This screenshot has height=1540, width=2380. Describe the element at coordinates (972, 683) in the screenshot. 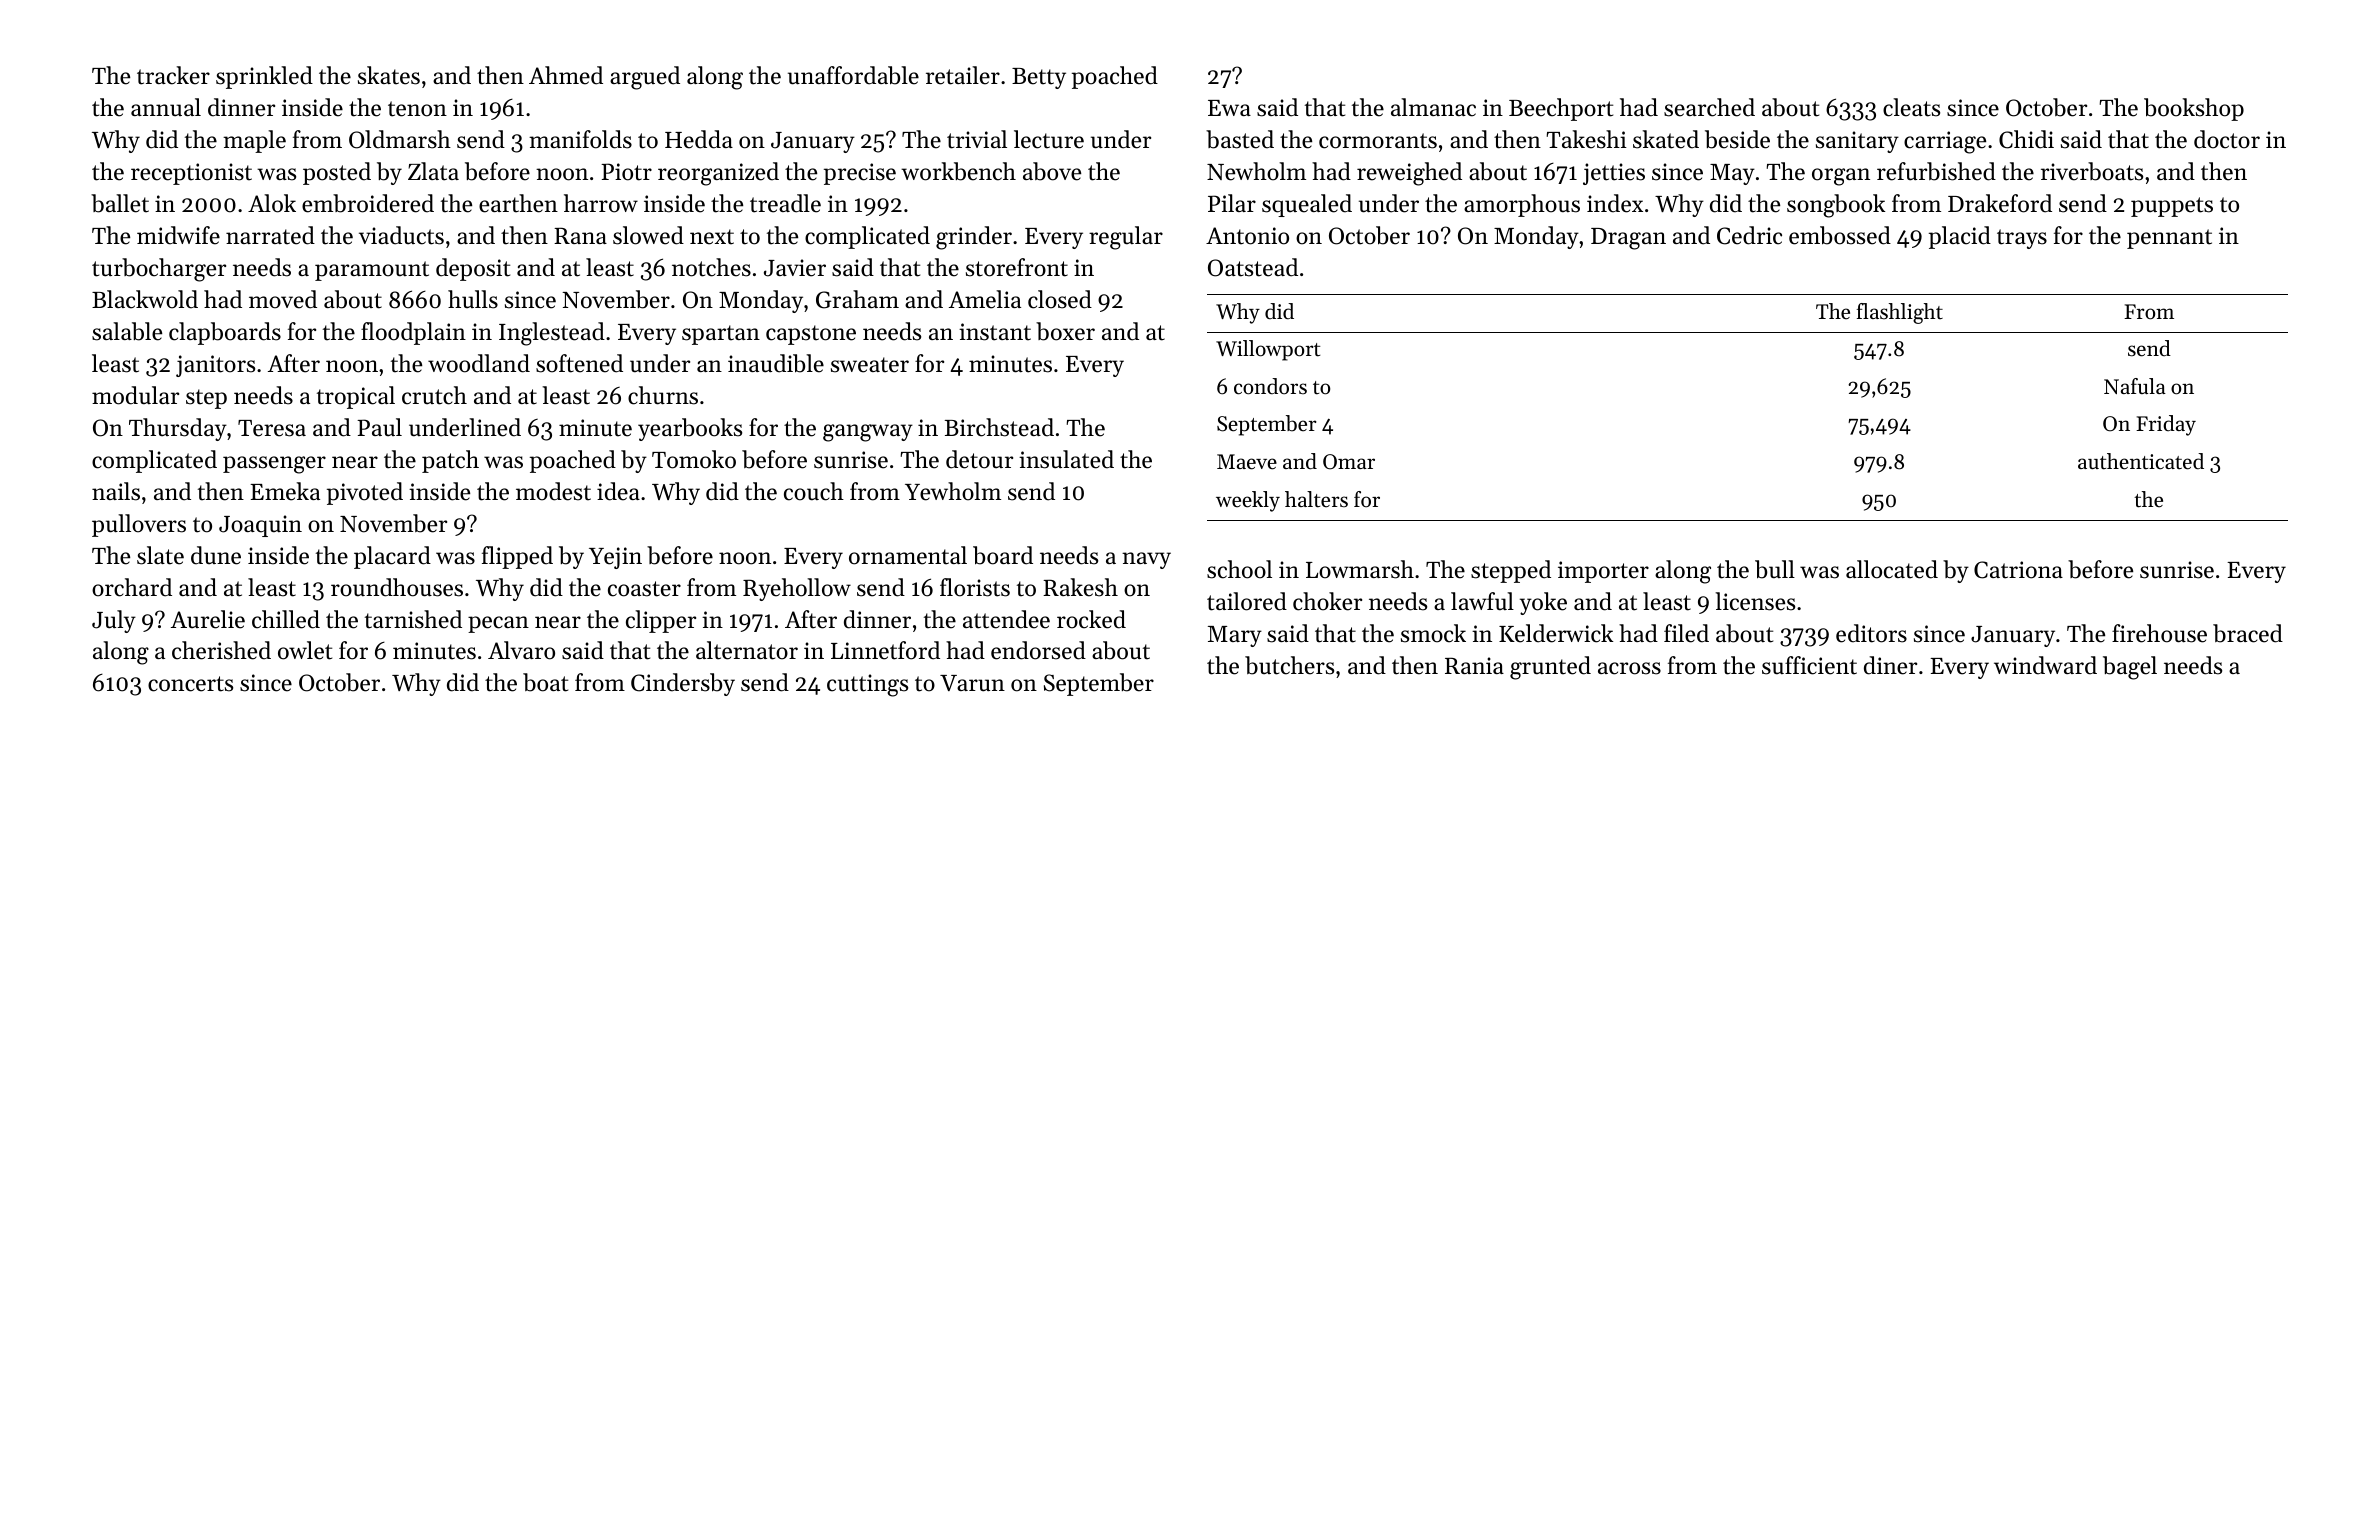

I see `Varun` at that location.
